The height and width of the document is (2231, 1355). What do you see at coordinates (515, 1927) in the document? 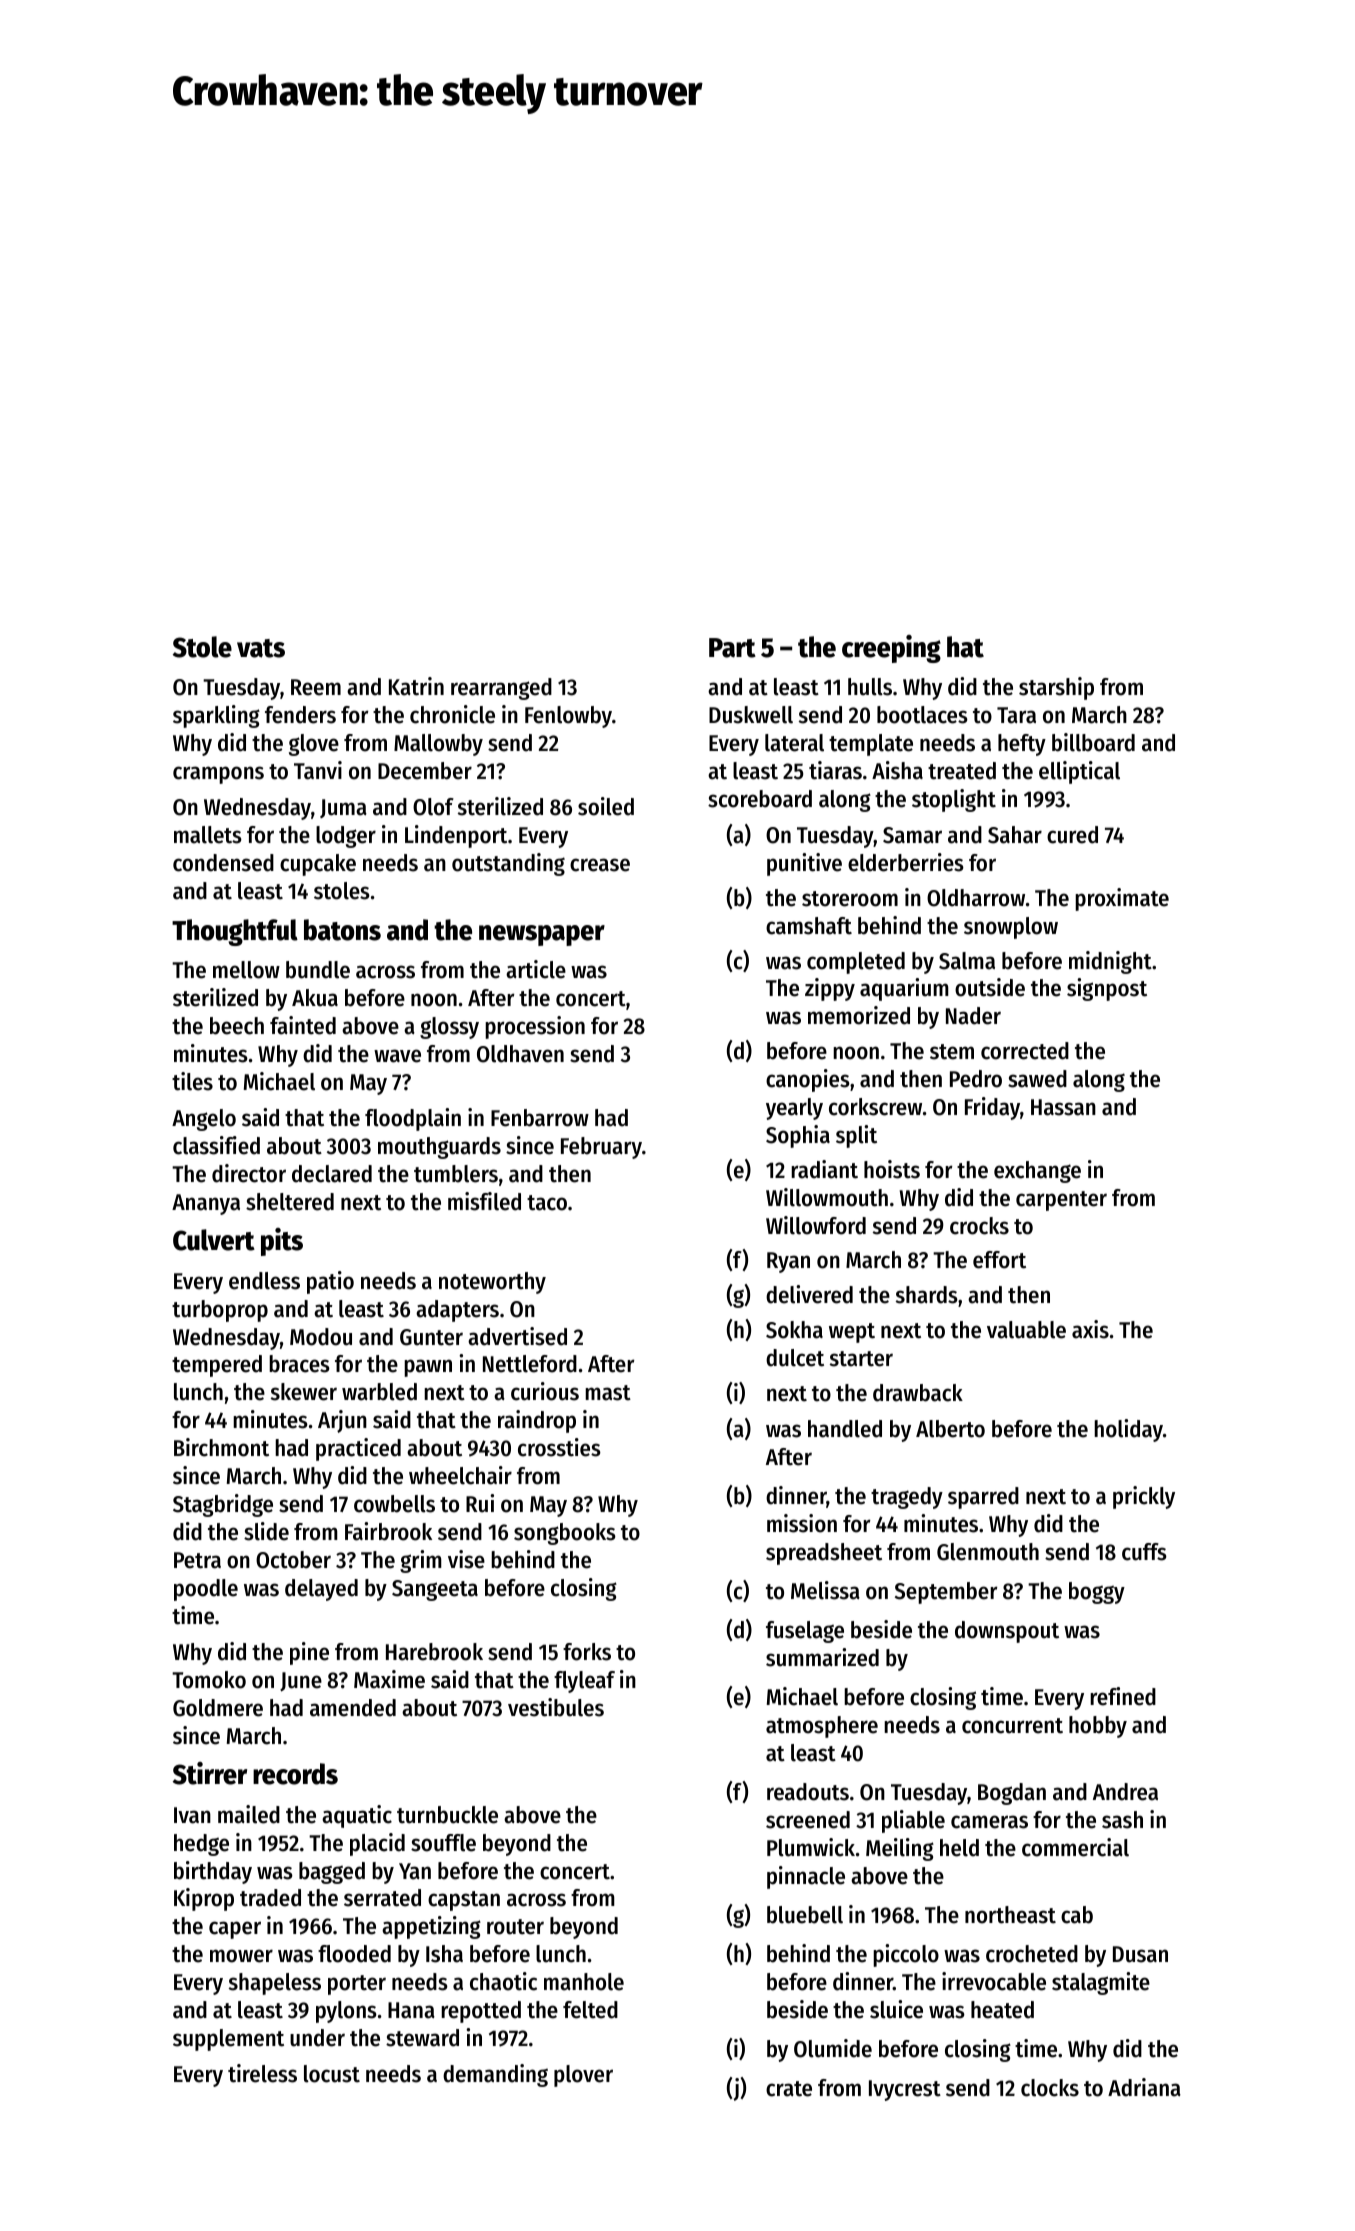
I see `router` at bounding box center [515, 1927].
